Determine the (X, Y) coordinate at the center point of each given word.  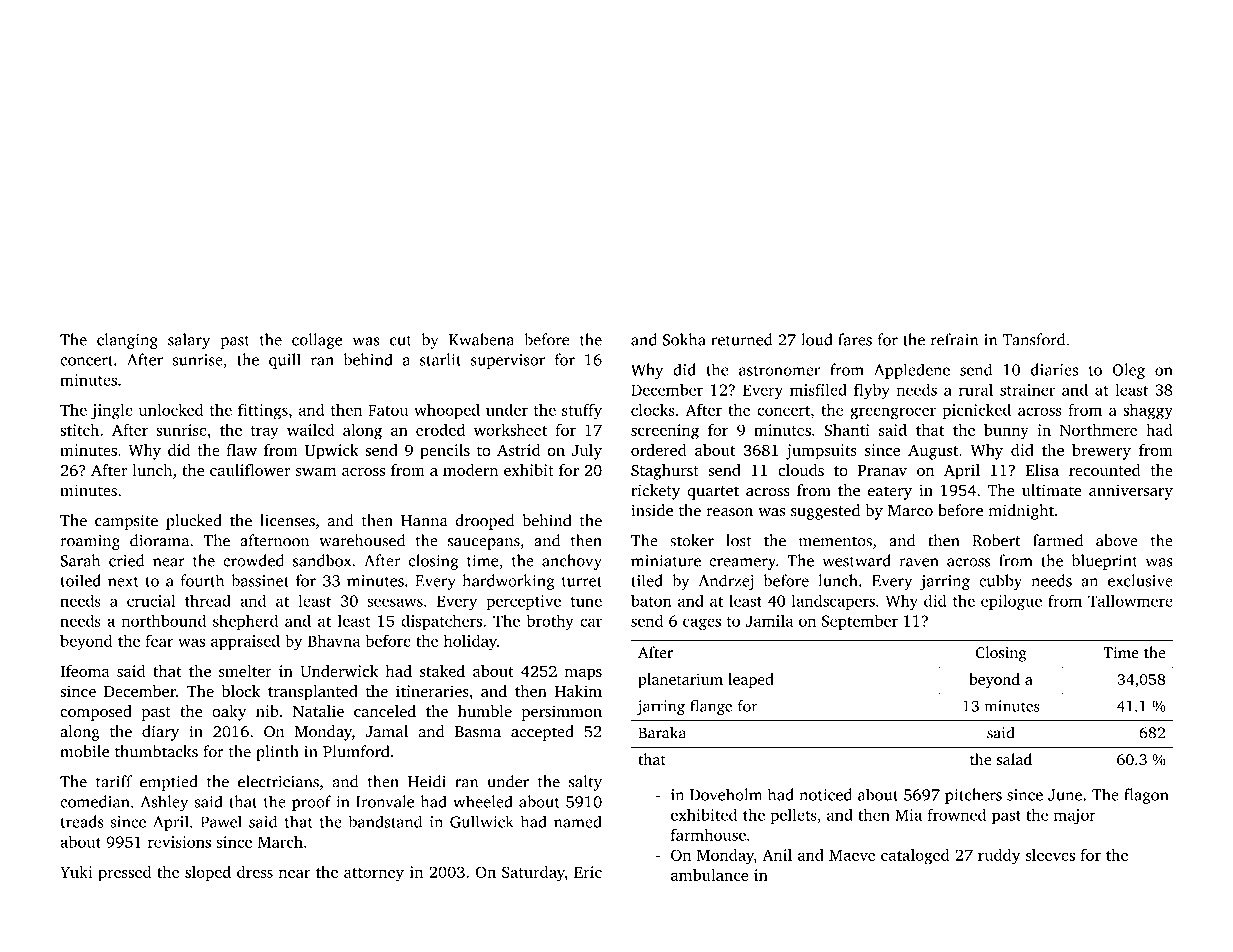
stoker (692, 540)
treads (82, 821)
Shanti (847, 430)
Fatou (388, 410)
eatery (890, 493)
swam (316, 472)
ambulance (710, 875)
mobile (84, 751)
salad (1014, 759)
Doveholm (726, 794)
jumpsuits (821, 452)
